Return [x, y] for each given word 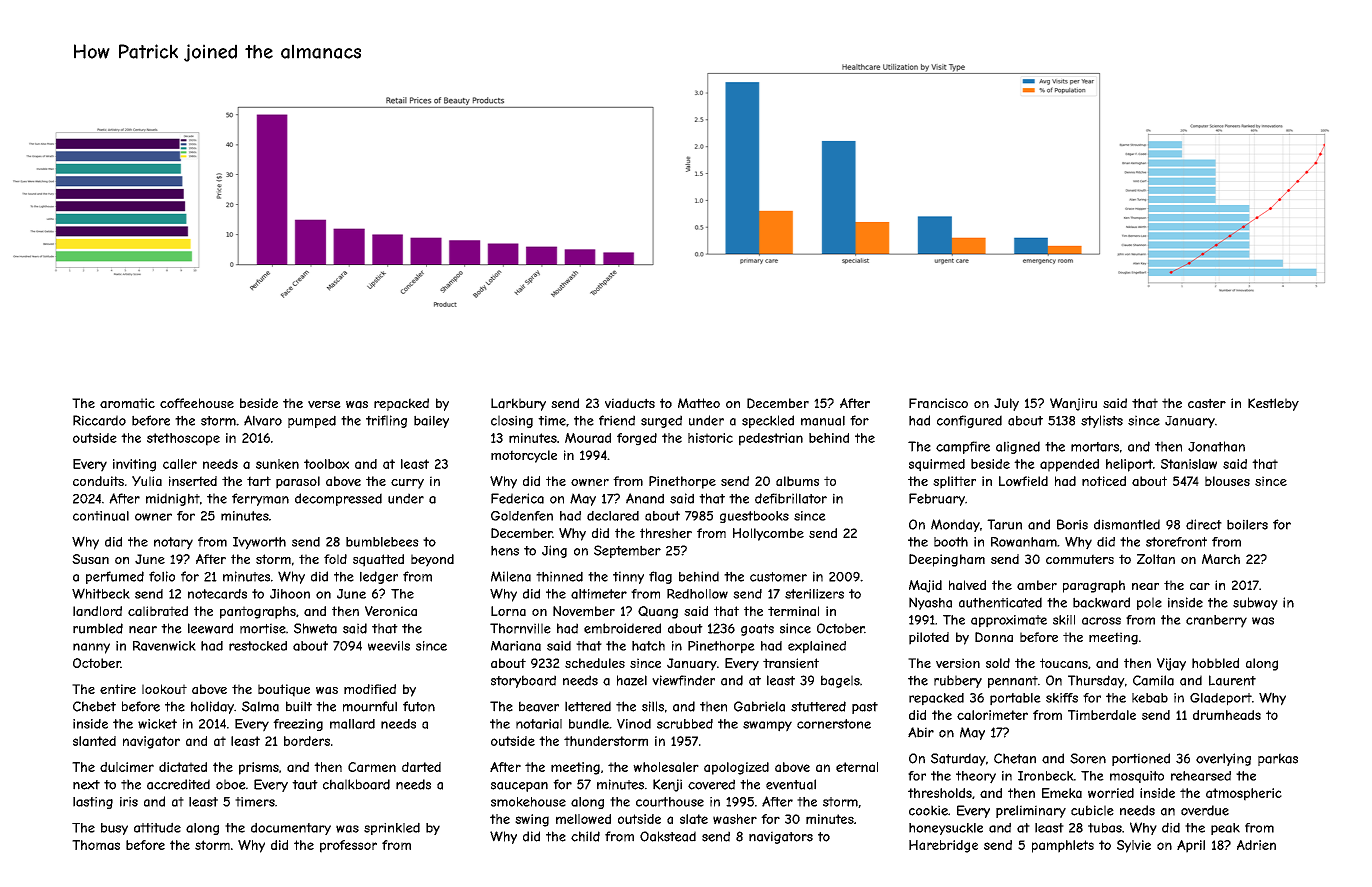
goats [757, 630]
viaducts [630, 403]
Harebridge [943, 846]
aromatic [127, 403]
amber [1037, 585]
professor [348, 846]
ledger [379, 577]
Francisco [938, 403]
